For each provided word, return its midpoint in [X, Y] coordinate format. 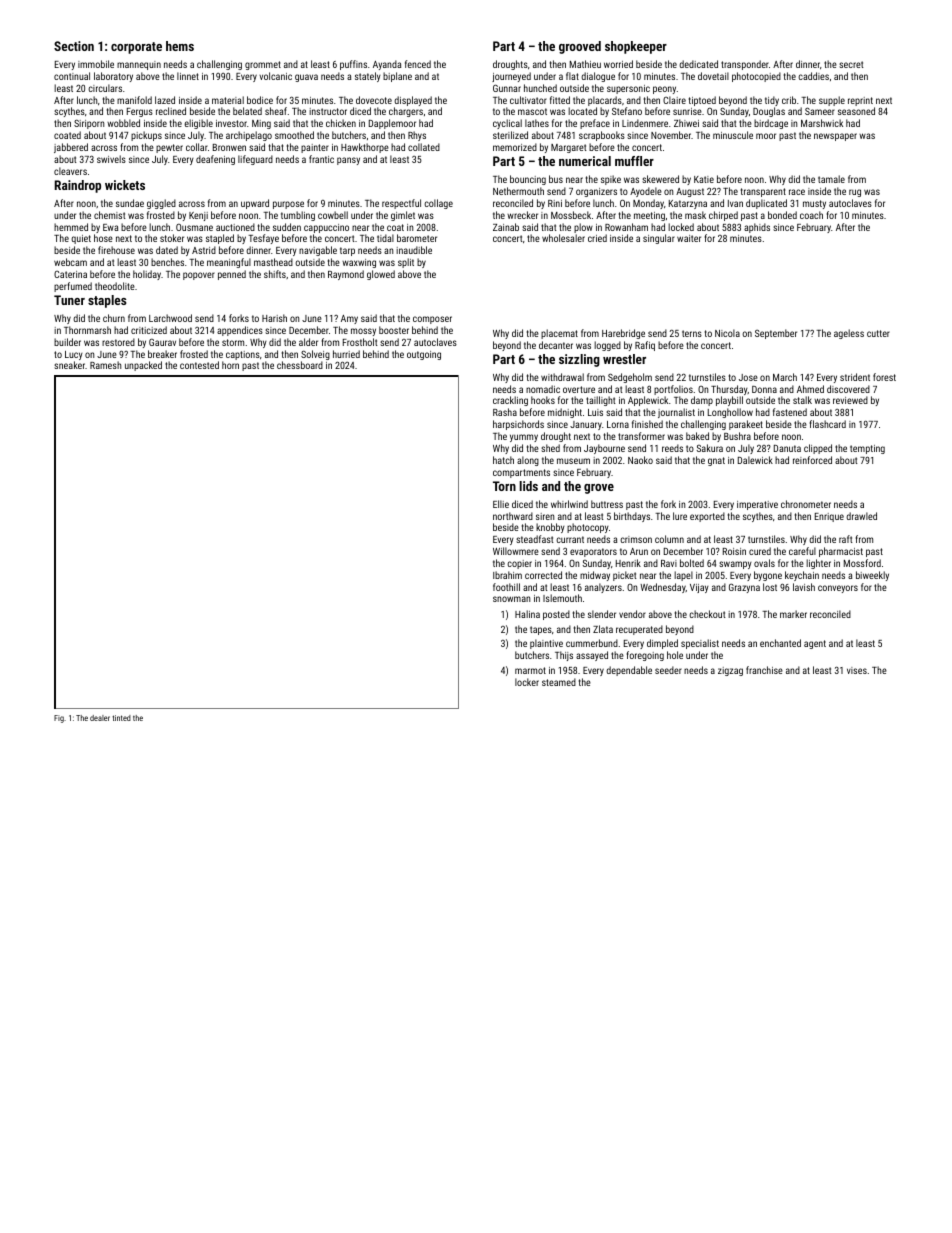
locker [527, 682]
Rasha [505, 412]
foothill [506, 587]
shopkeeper [636, 47]
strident [855, 377]
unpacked [143, 366]
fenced [418, 64]
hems [180, 46]
